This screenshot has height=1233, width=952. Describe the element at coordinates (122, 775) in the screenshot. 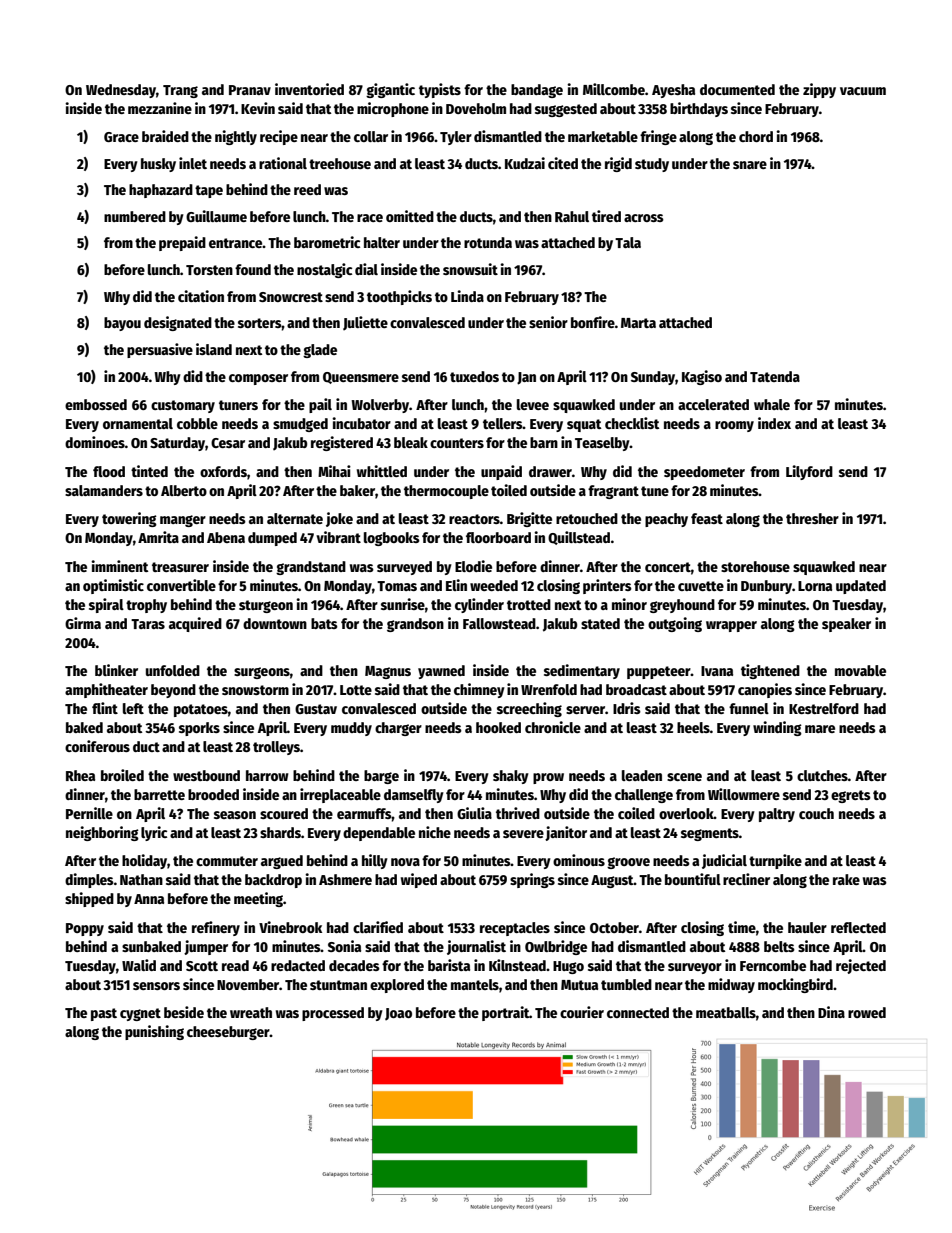

I see `broiled` at that location.
